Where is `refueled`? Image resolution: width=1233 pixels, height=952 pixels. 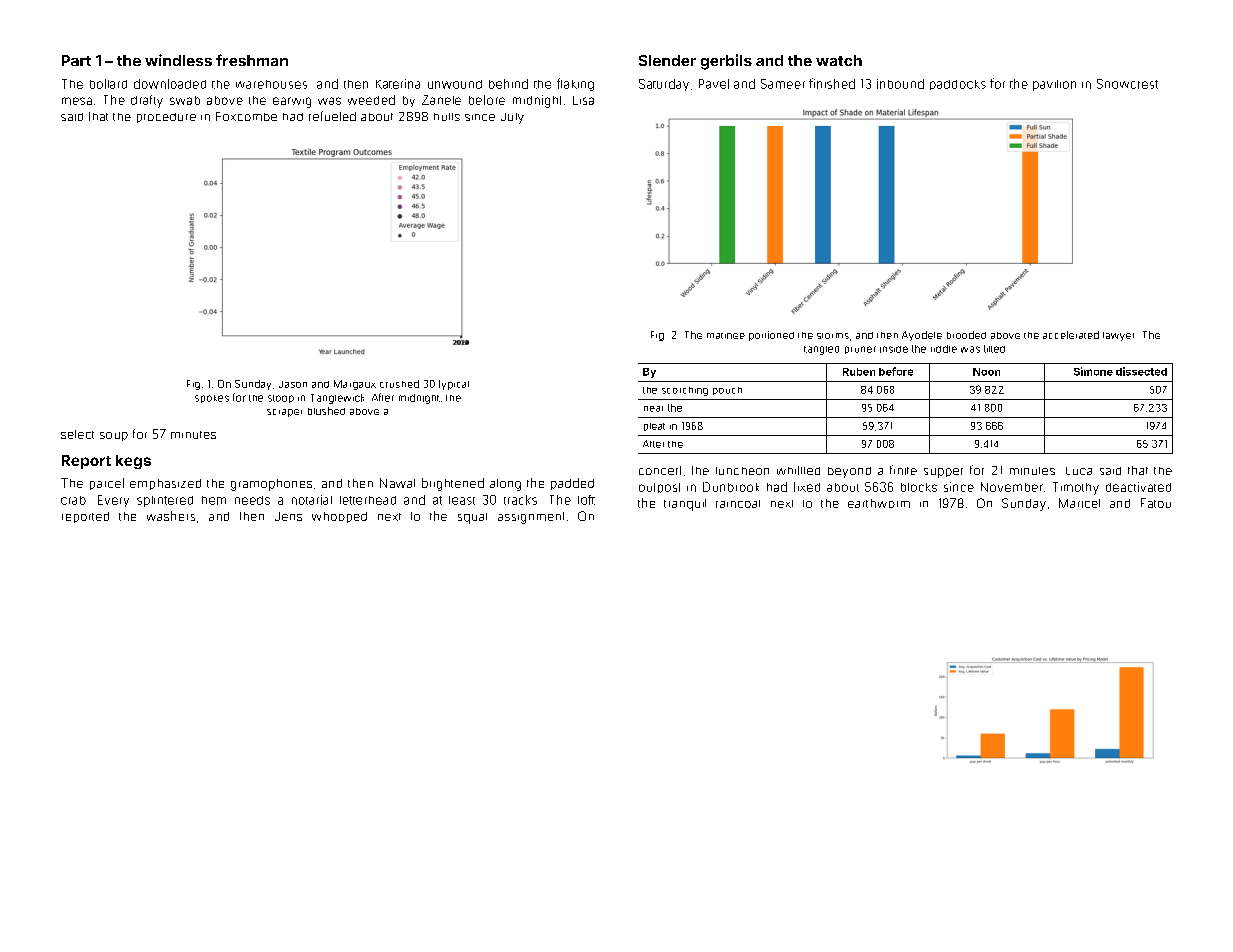 refueled is located at coordinates (332, 116).
